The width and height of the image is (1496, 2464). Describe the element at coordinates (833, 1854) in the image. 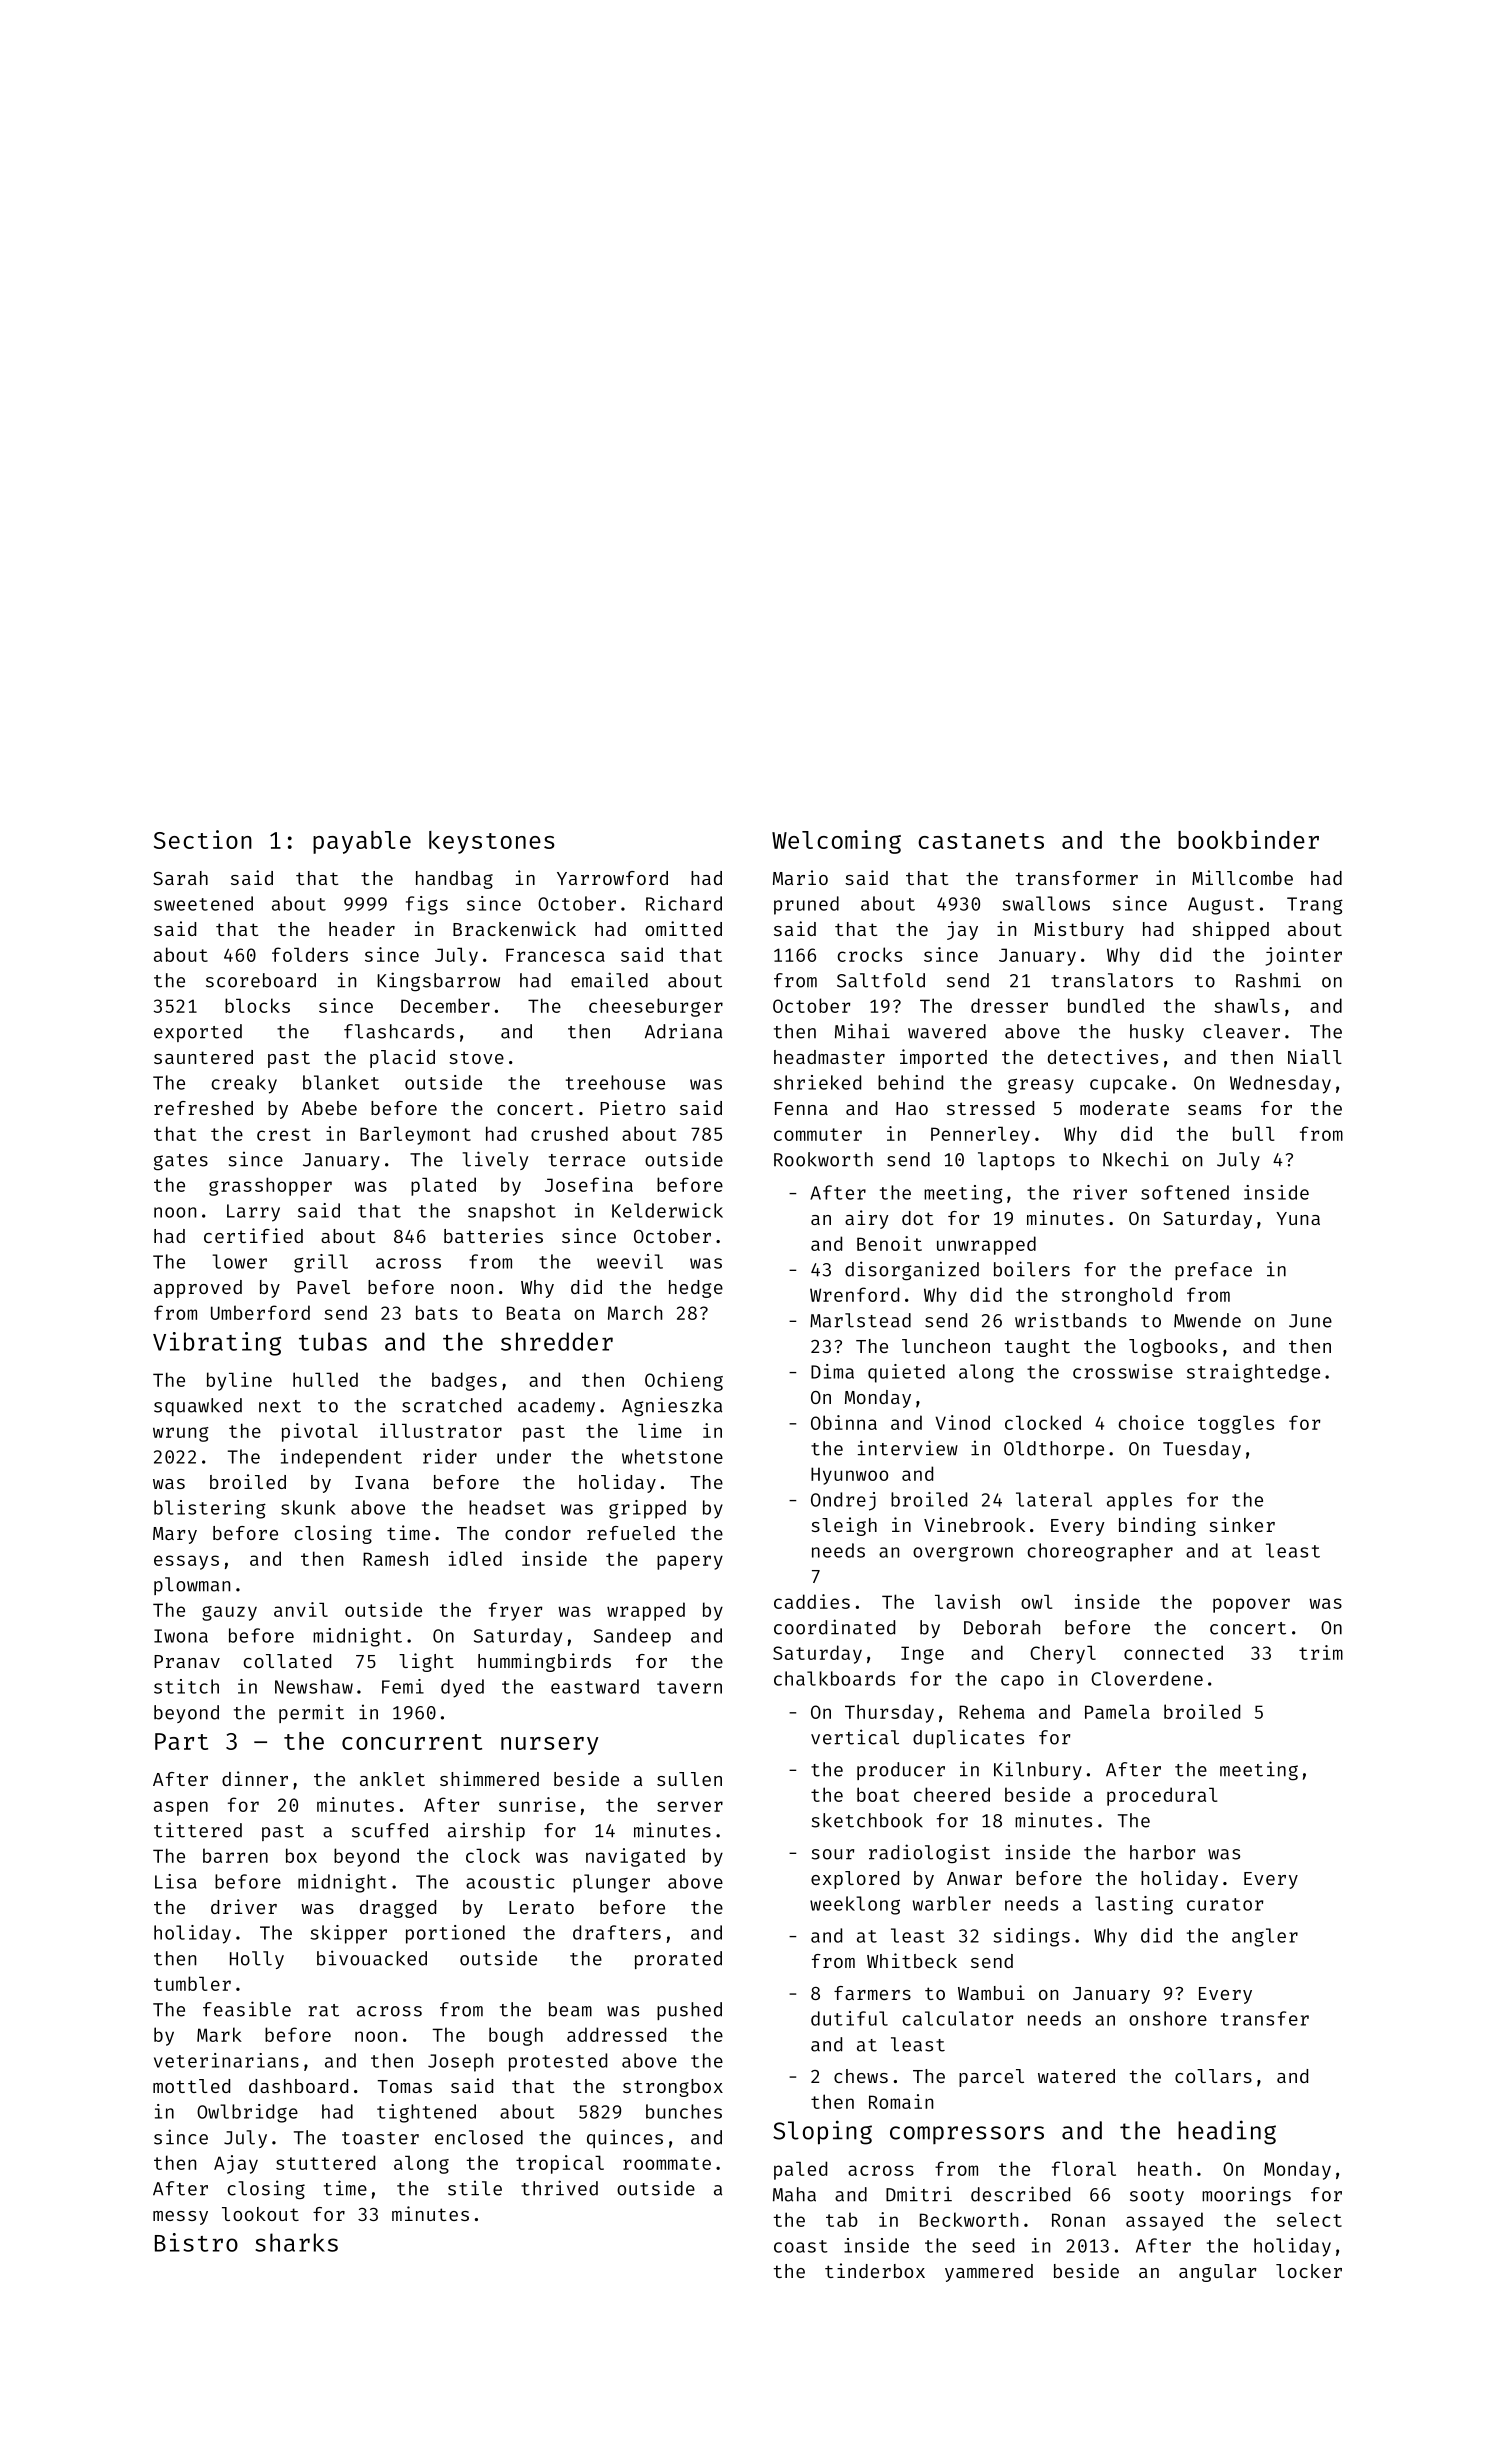

I see `sour` at that location.
